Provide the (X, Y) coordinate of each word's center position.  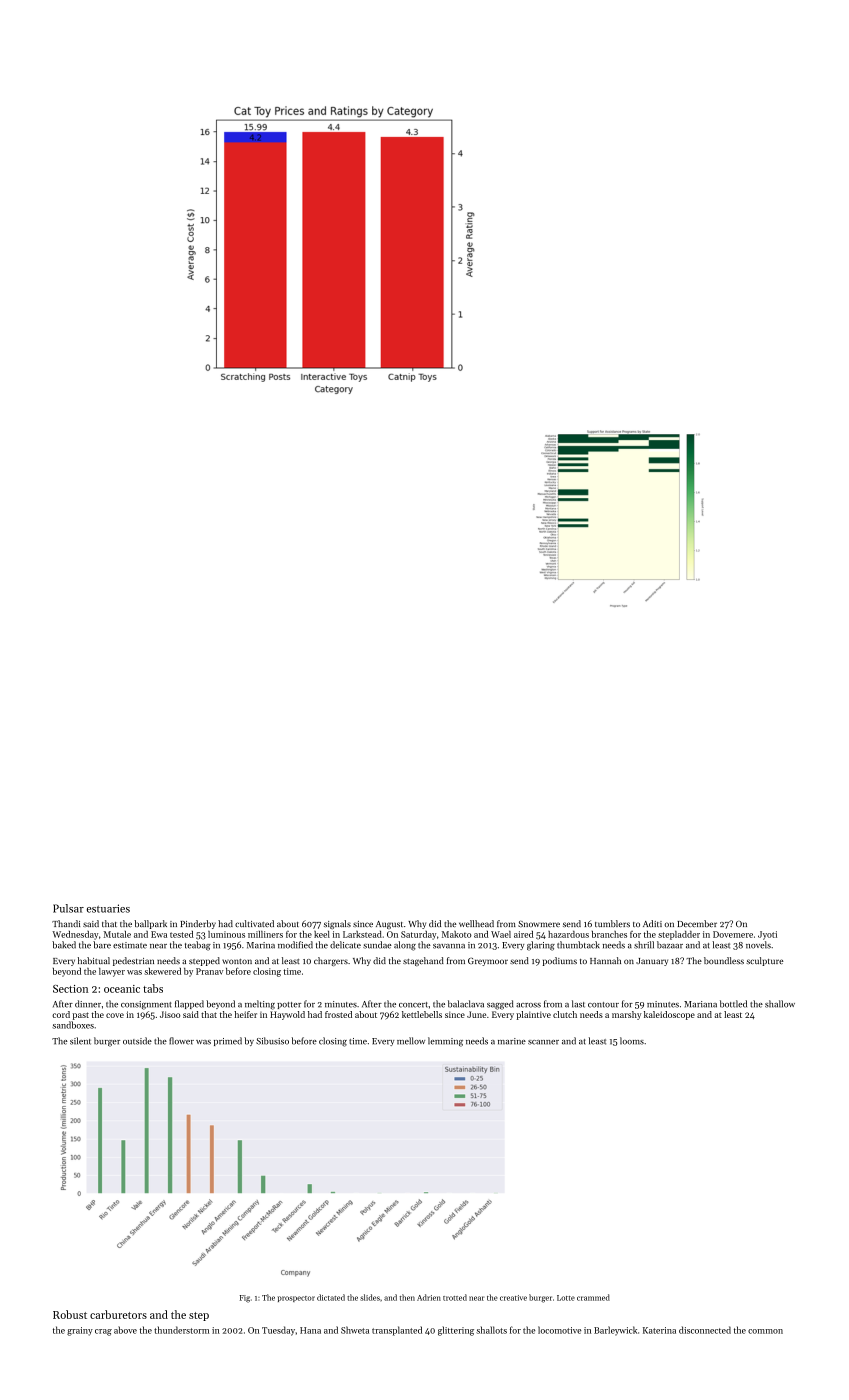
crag (103, 1332)
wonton (237, 961)
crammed (593, 1297)
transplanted (397, 1331)
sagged (500, 1005)
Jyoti (767, 935)
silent (80, 1041)
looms (632, 1041)
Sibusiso (272, 1041)
